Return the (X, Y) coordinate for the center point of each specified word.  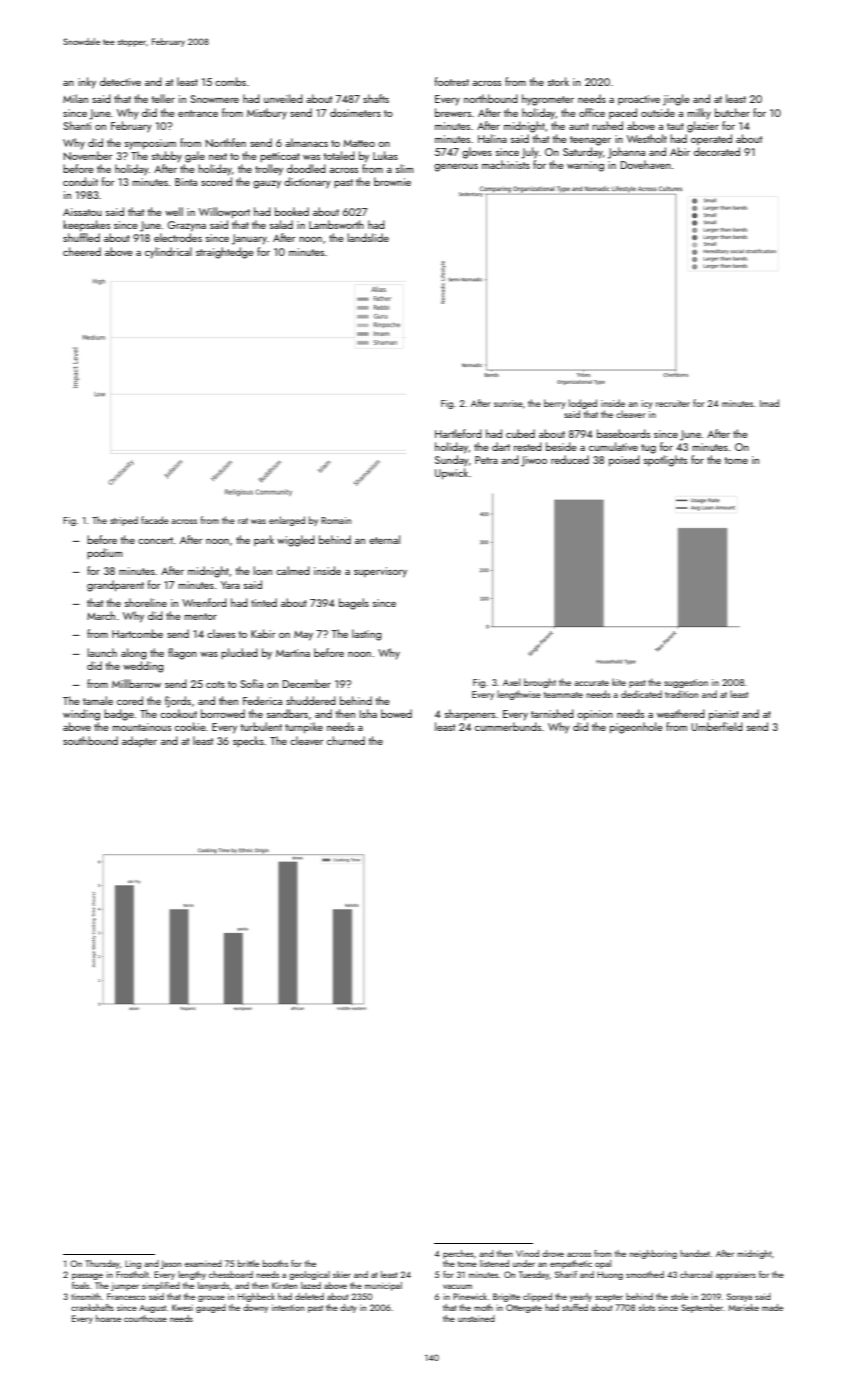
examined (203, 1263)
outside (658, 112)
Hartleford (458, 433)
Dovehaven (646, 164)
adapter (139, 741)
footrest (452, 81)
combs (230, 81)
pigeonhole (636, 728)
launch (102, 652)
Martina (293, 653)
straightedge (225, 253)
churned (346, 740)
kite (619, 682)
